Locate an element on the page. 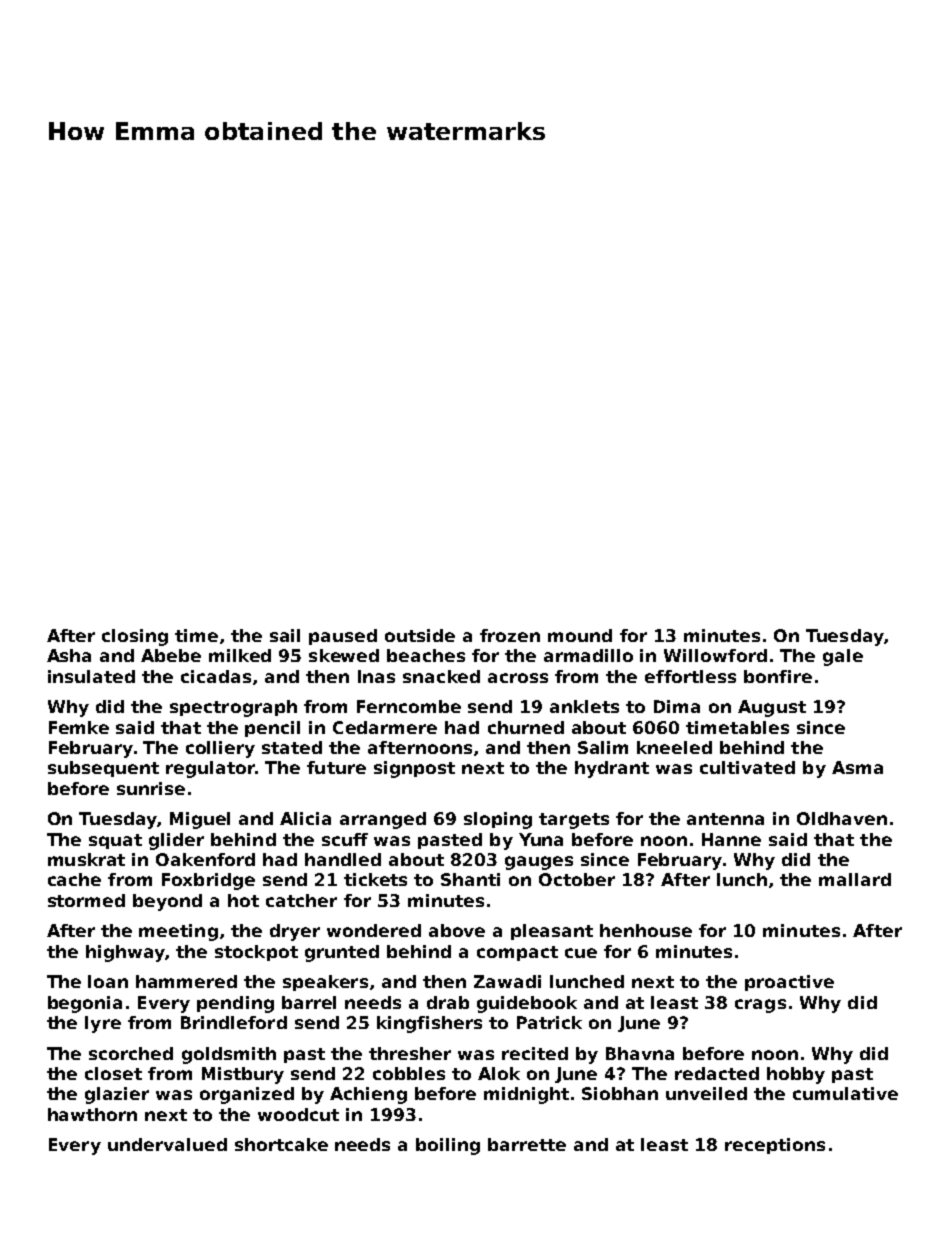 The image size is (952, 1233). scorched is located at coordinates (131, 1053).
